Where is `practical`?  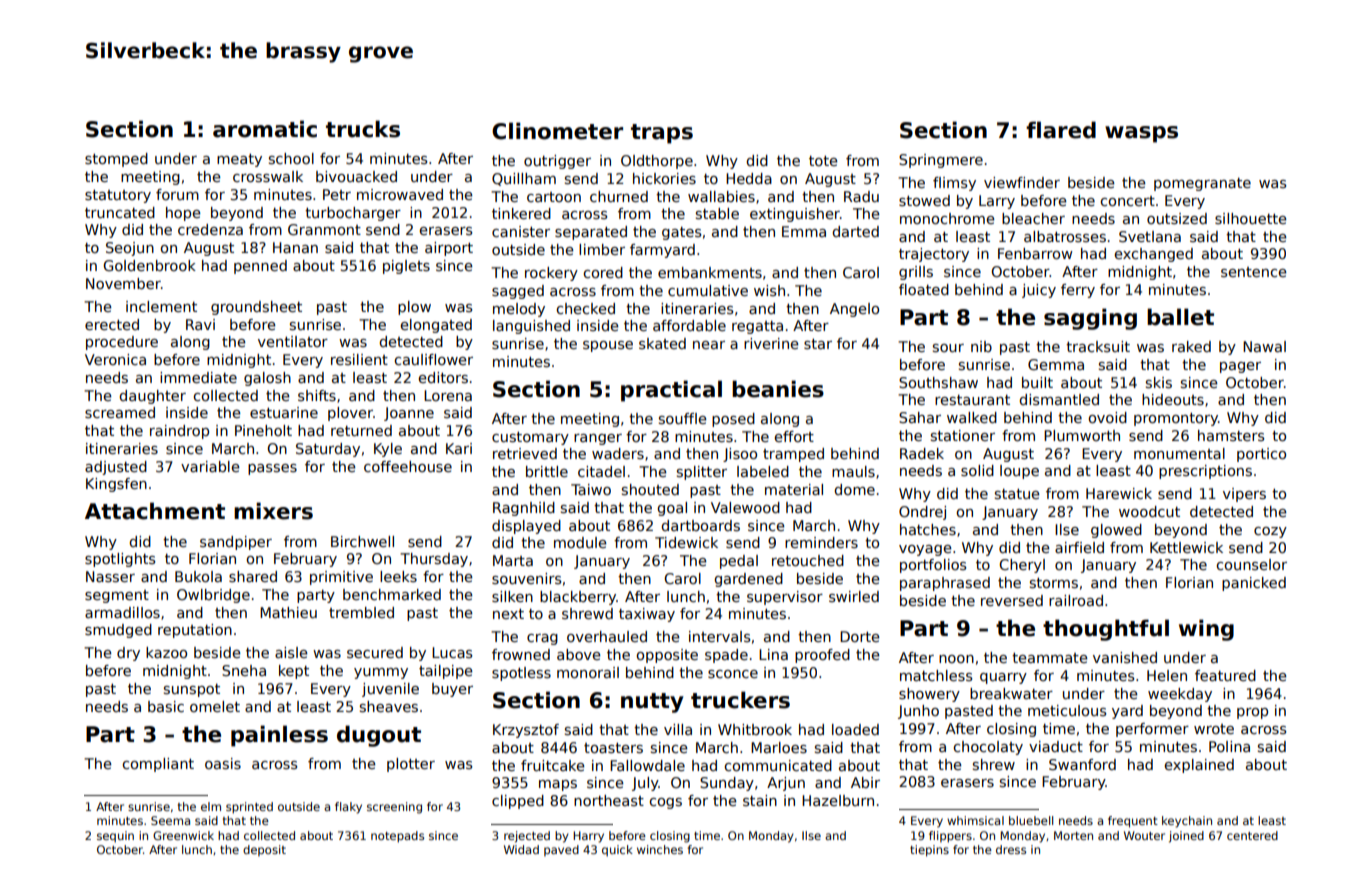 practical is located at coordinates (671, 391).
